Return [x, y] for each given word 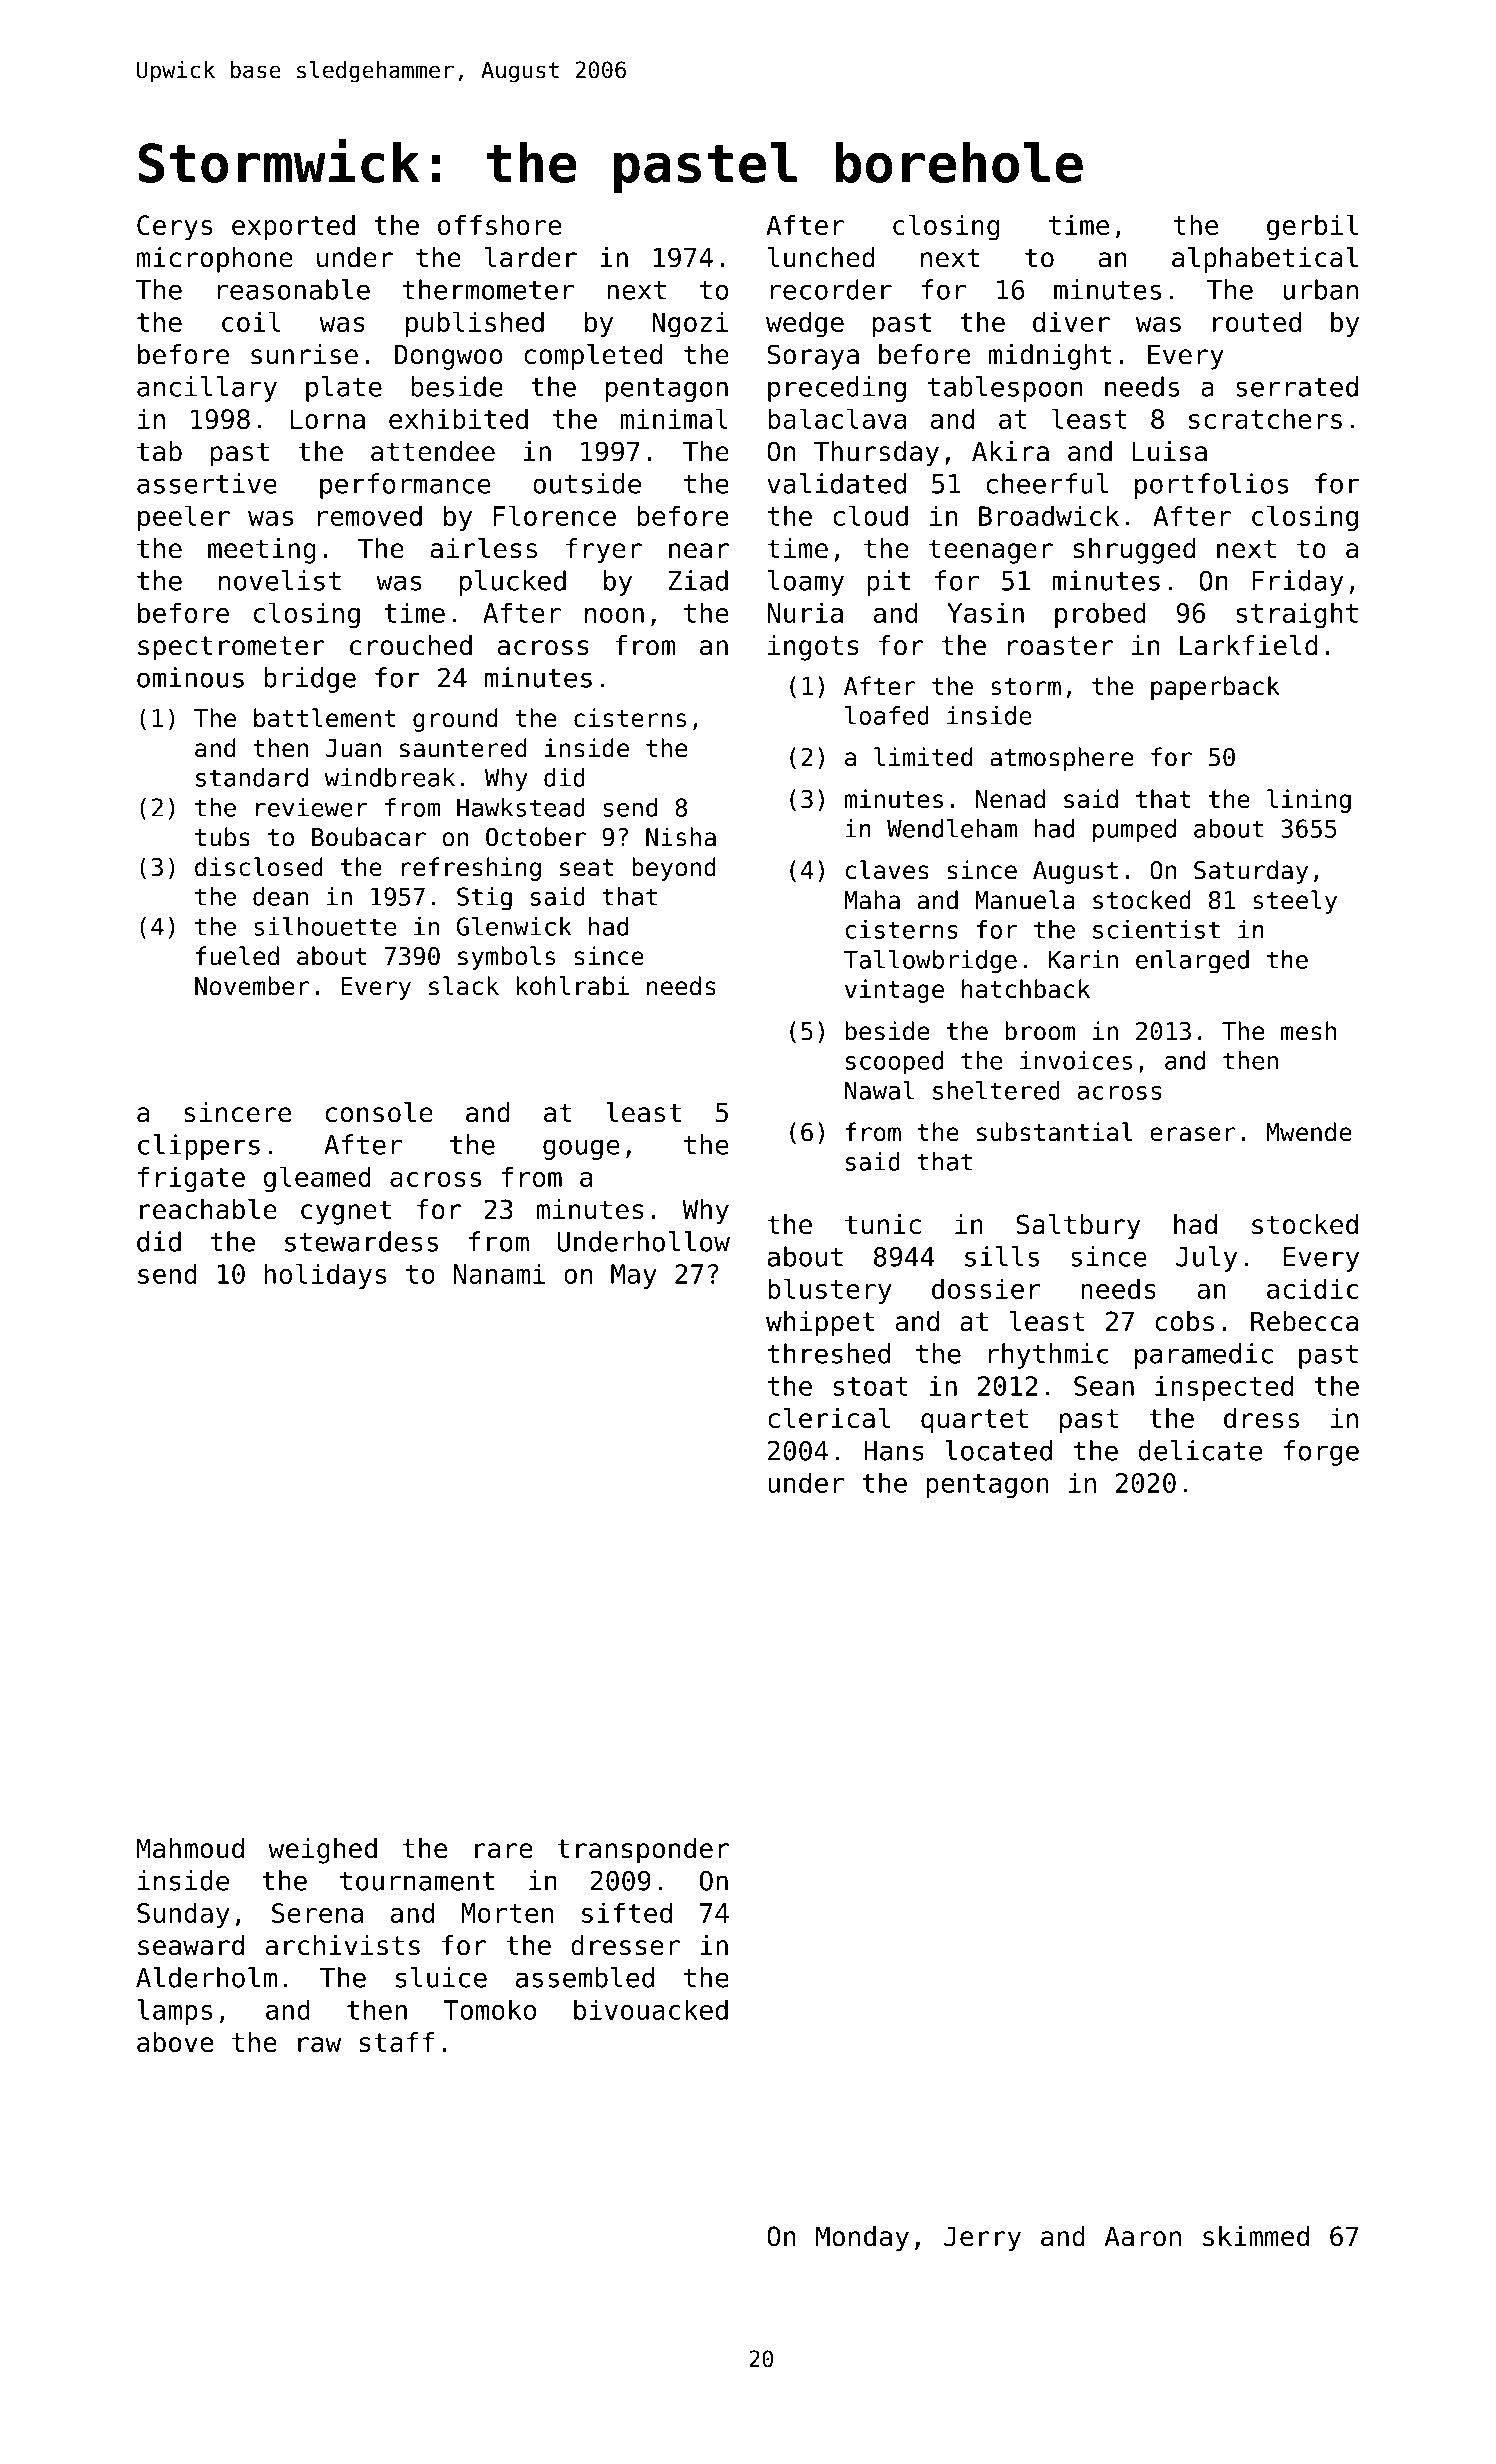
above [175, 2042]
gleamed [317, 1179]
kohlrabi [573, 986]
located [998, 1450]
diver [1071, 321]
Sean [1104, 1386]
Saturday [1251, 872]
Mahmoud [190, 1848]
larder [531, 257]
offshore [499, 225]
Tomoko [489, 2009]
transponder [643, 1851]
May [634, 1276]
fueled [237, 956]
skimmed [1256, 2236]
